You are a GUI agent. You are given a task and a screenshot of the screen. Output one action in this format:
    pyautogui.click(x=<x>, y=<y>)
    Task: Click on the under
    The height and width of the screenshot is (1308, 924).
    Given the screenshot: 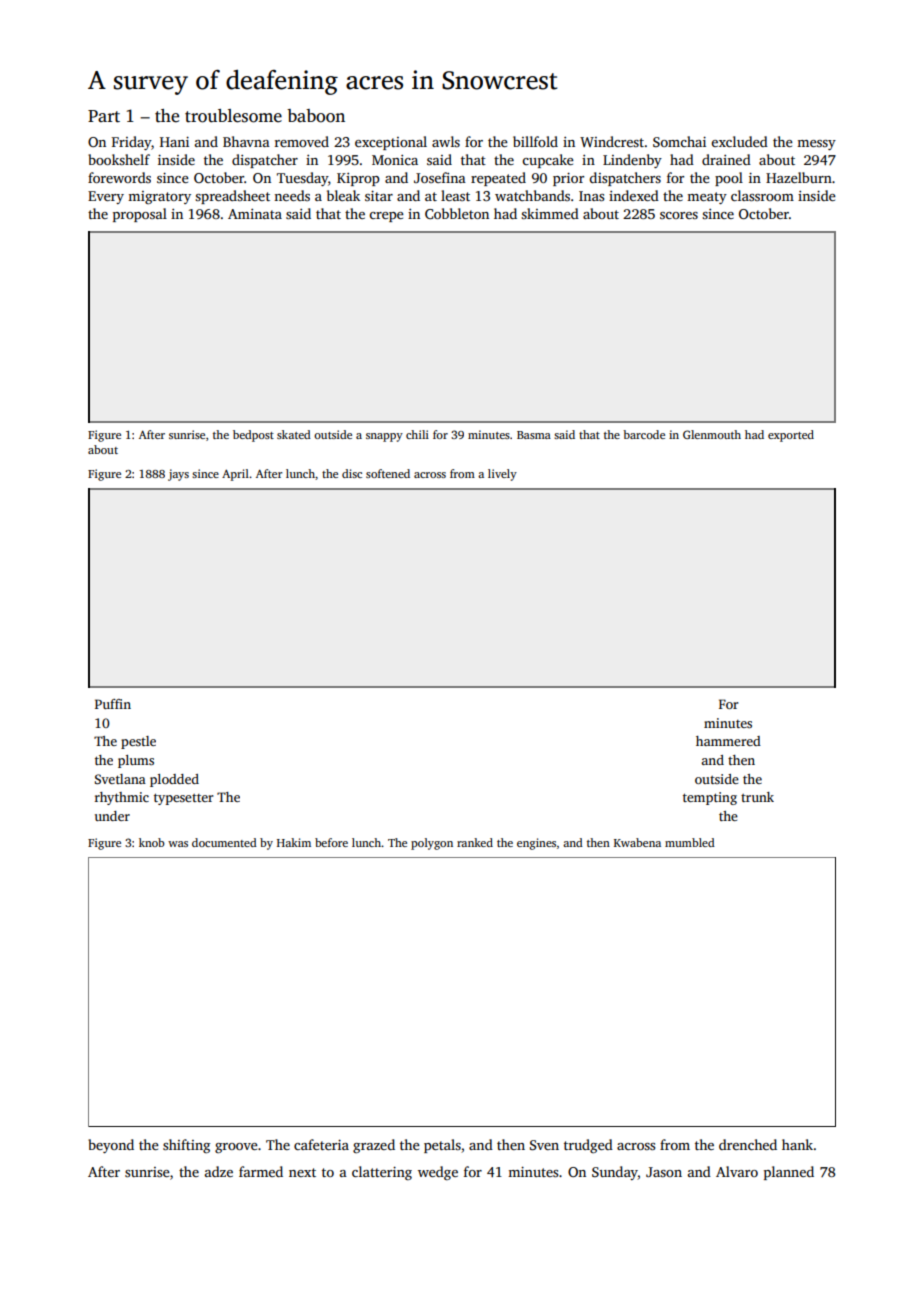 What is the action you would take?
    pyautogui.click(x=112, y=816)
